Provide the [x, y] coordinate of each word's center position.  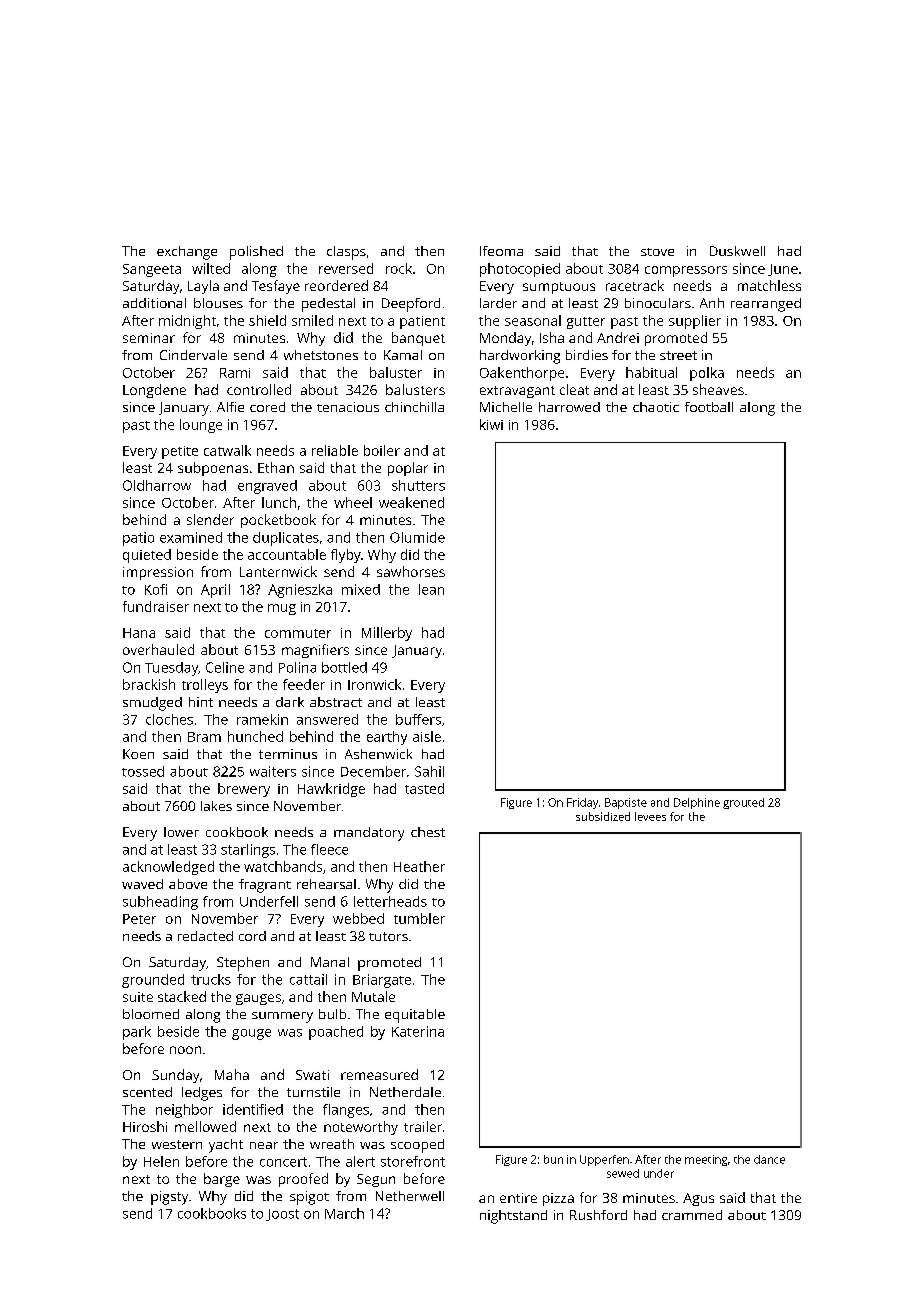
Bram [204, 737]
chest [428, 832]
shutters [418, 485]
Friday [582, 803]
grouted [743, 803]
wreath [332, 1144]
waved [142, 884]
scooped [417, 1146]
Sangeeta [152, 270]
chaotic [656, 407]
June [783, 270]
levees [650, 816]
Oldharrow [157, 485]
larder [498, 303]
